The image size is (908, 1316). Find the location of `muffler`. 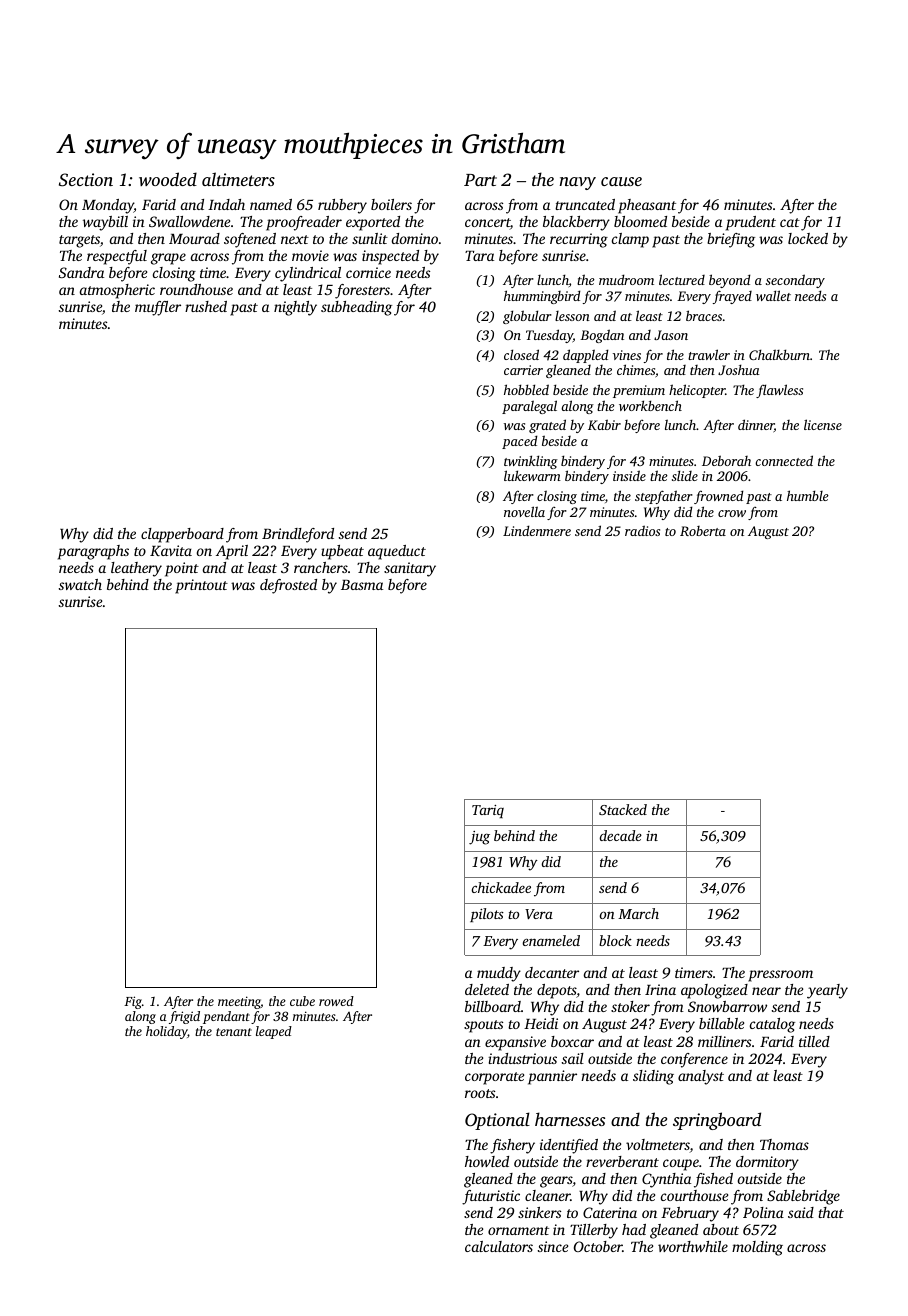

muffler is located at coordinates (158, 308).
